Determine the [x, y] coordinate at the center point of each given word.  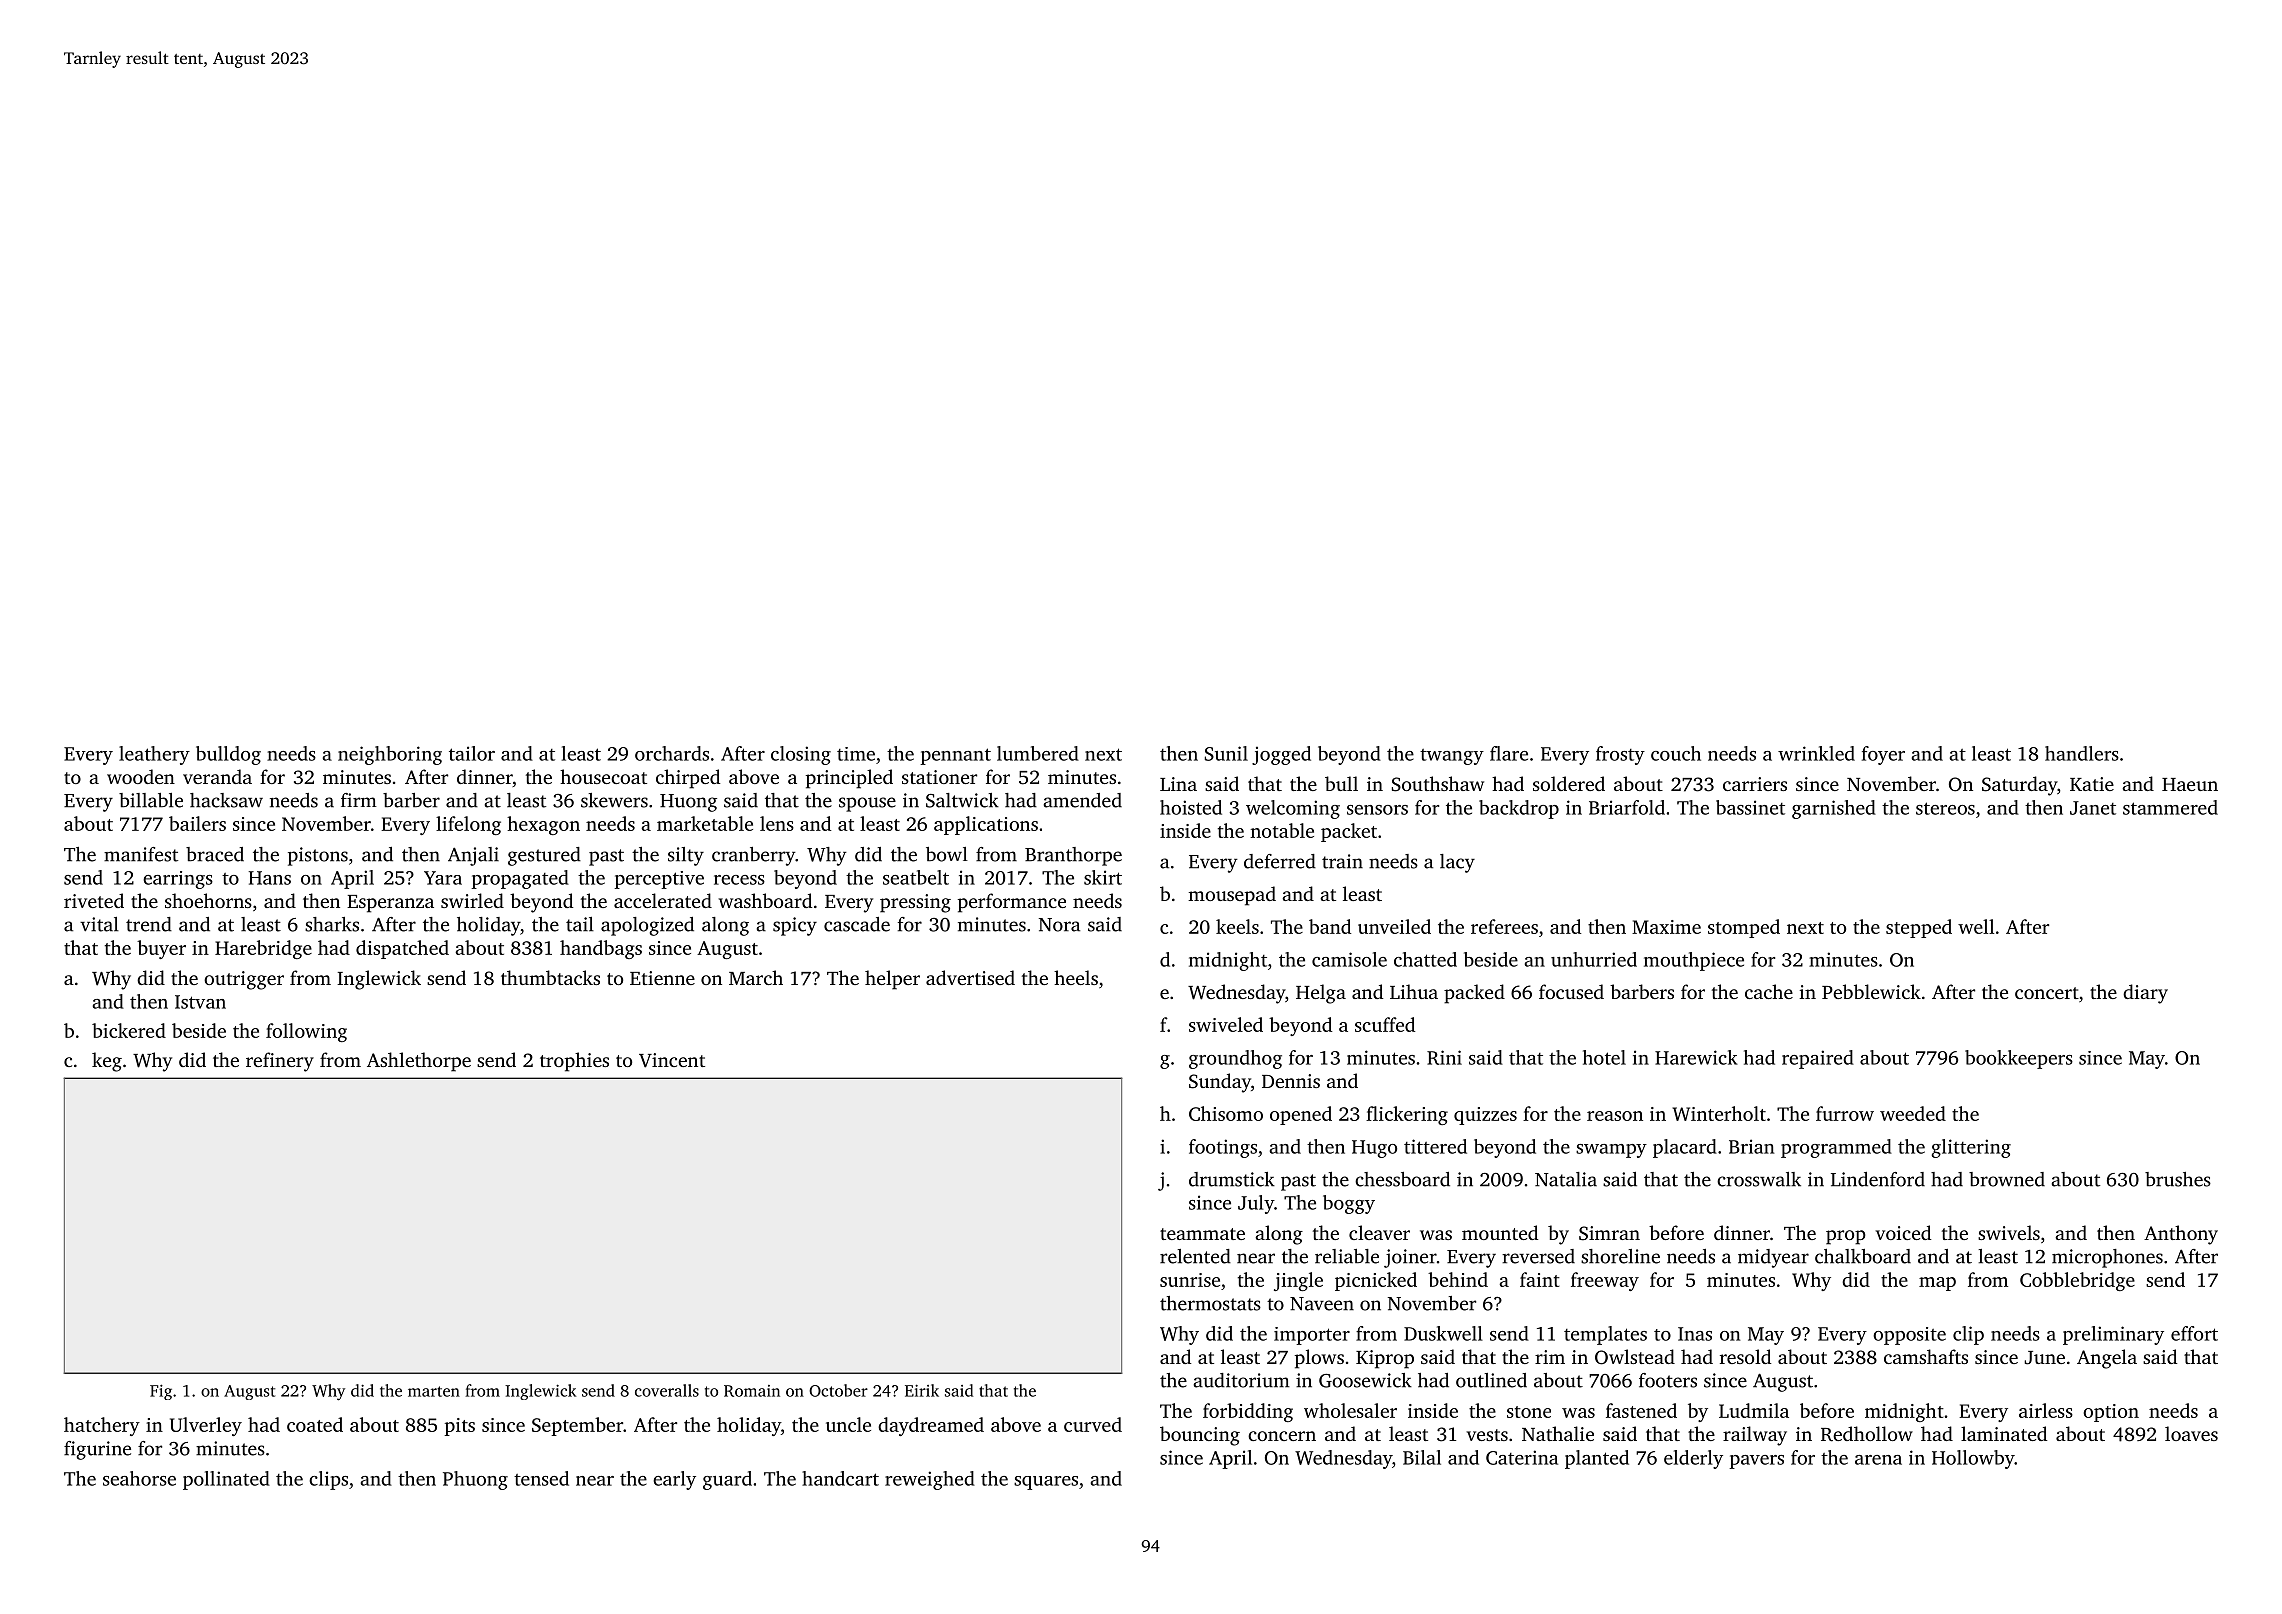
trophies [574, 1062]
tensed [541, 1478]
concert [2047, 993]
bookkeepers [2019, 1059]
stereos [1945, 808]
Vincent [672, 1060]
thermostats [1210, 1303]
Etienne [662, 978]
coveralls [667, 1390]
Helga [1321, 994]
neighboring [390, 755]
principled [849, 779]
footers [1668, 1380]
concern [1282, 1436]
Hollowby [1973, 1459]
